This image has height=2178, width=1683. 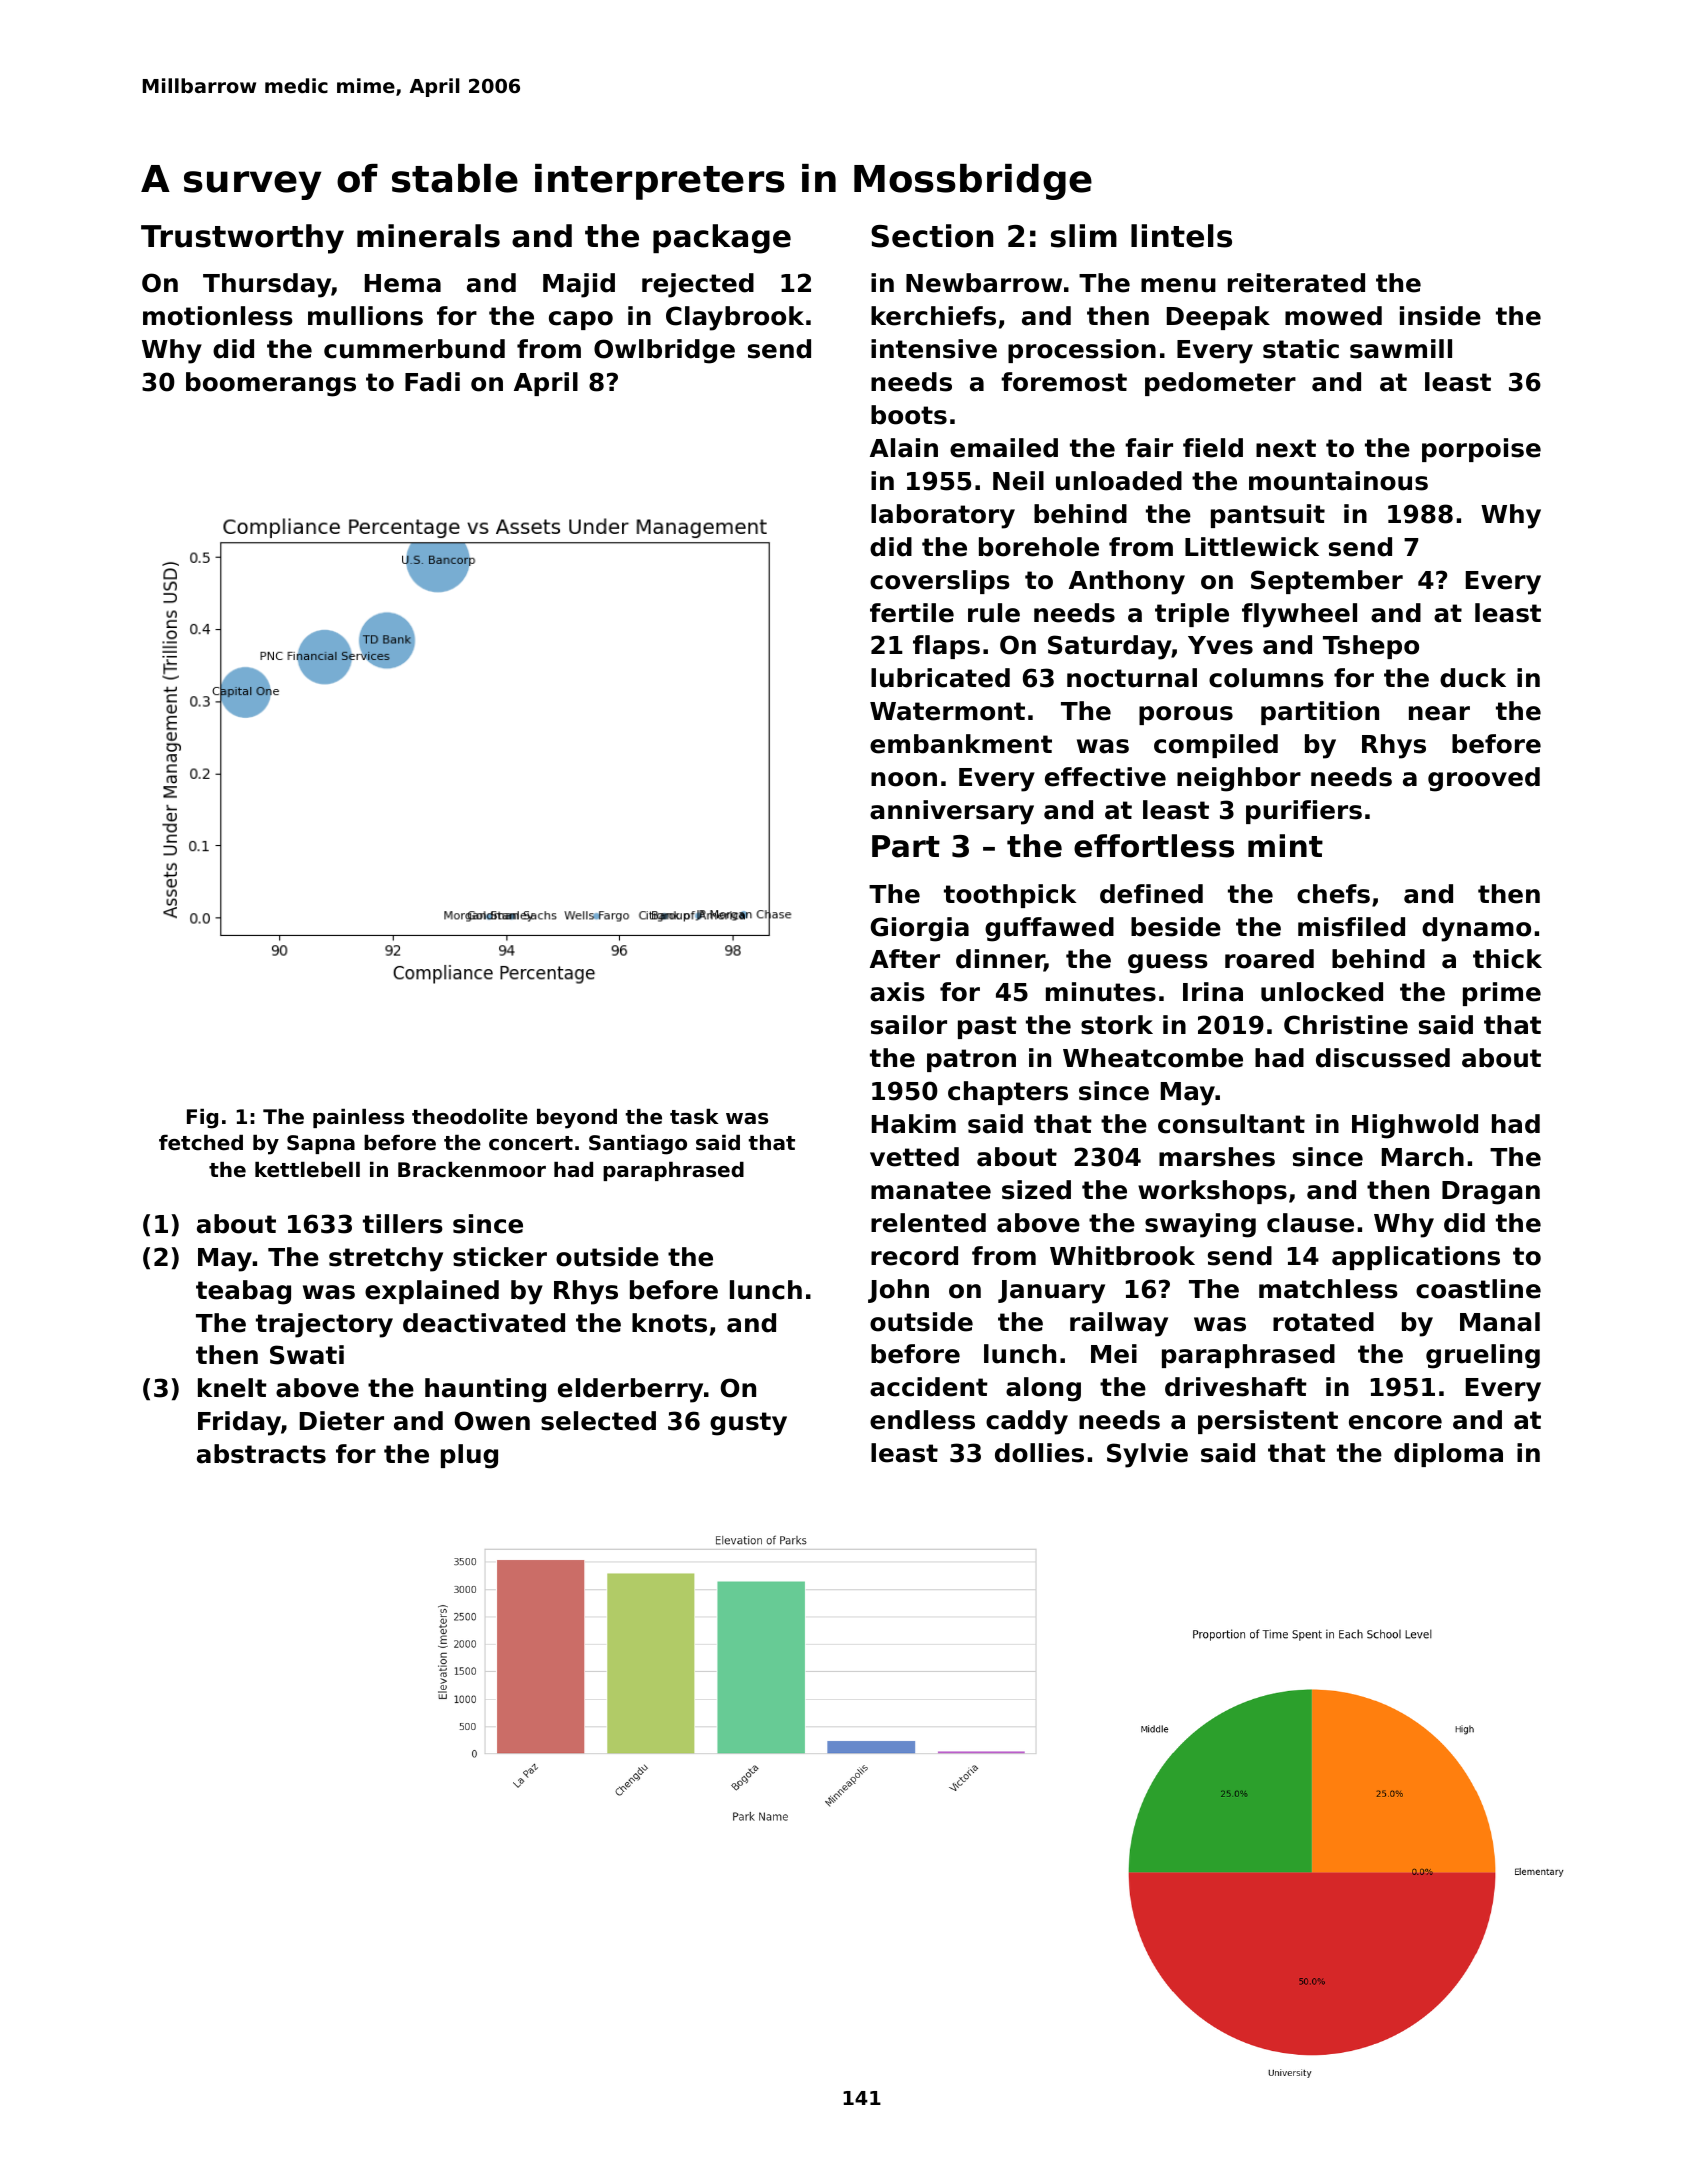 What do you see at coordinates (1064, 382) in the image?
I see `foremost` at bounding box center [1064, 382].
